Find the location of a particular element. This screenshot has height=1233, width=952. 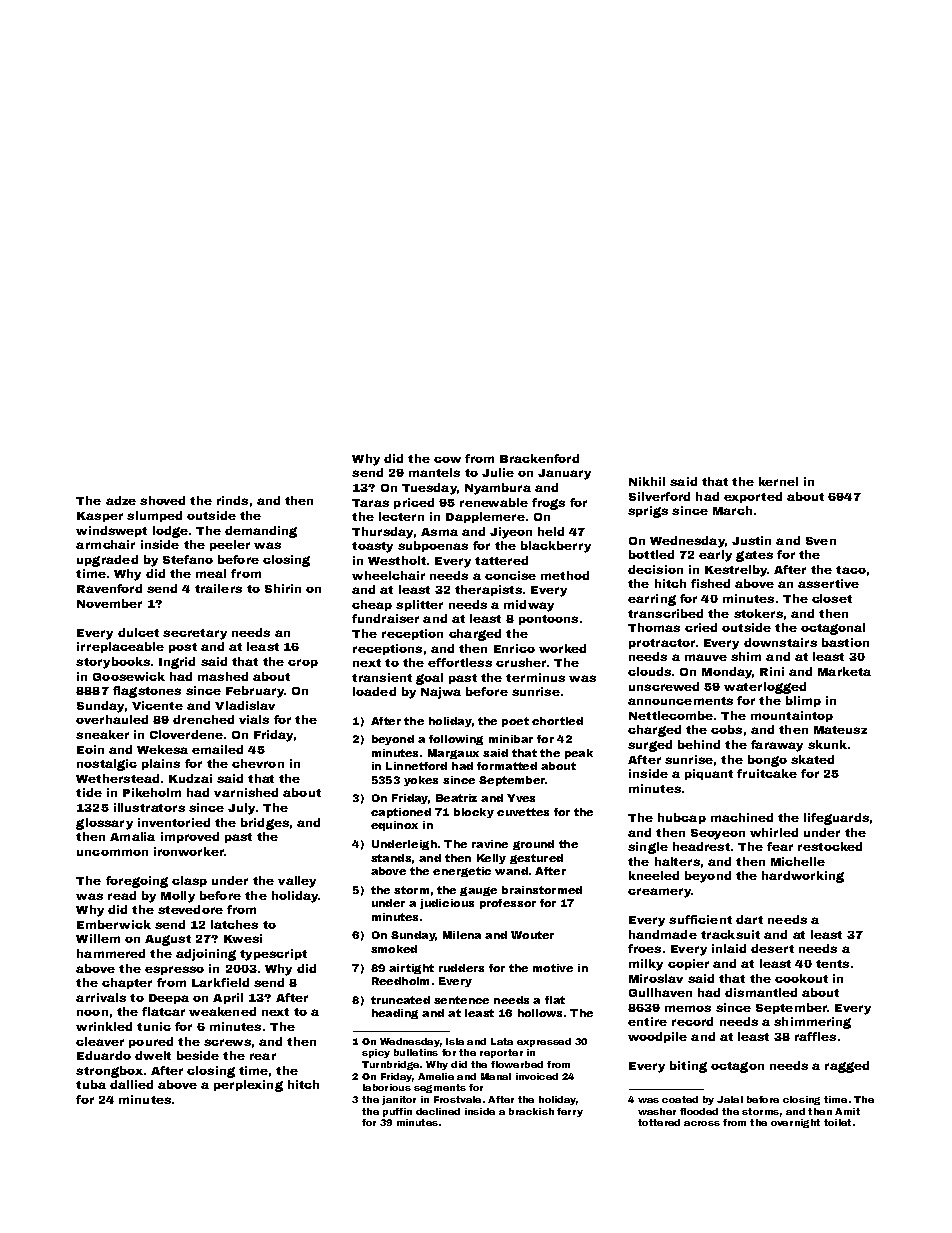

Eoin is located at coordinates (90, 749).
